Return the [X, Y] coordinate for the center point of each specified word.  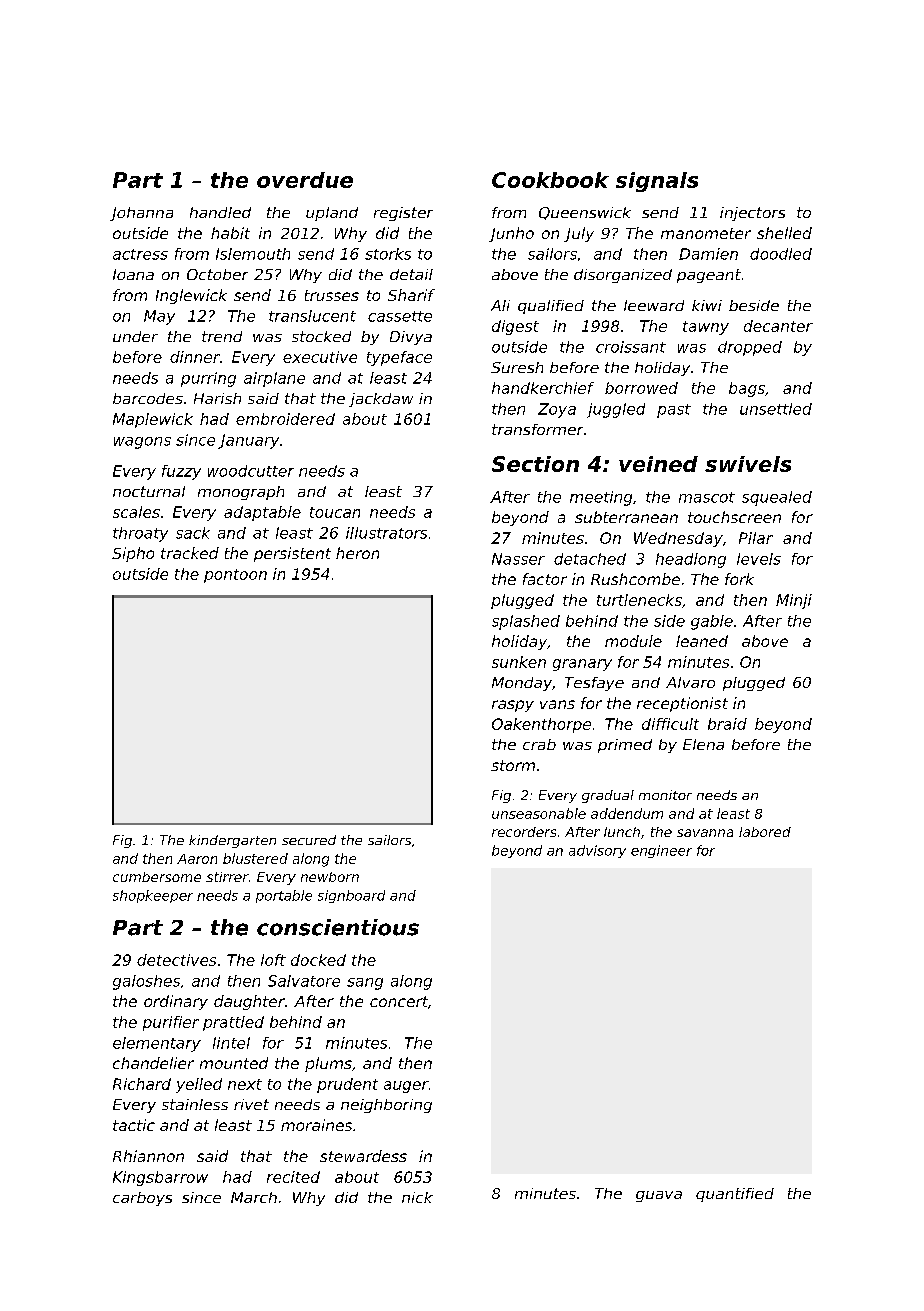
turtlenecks [639, 600]
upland [332, 214]
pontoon [235, 576]
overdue [305, 180]
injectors [752, 214]
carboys [142, 1199]
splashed [526, 622]
